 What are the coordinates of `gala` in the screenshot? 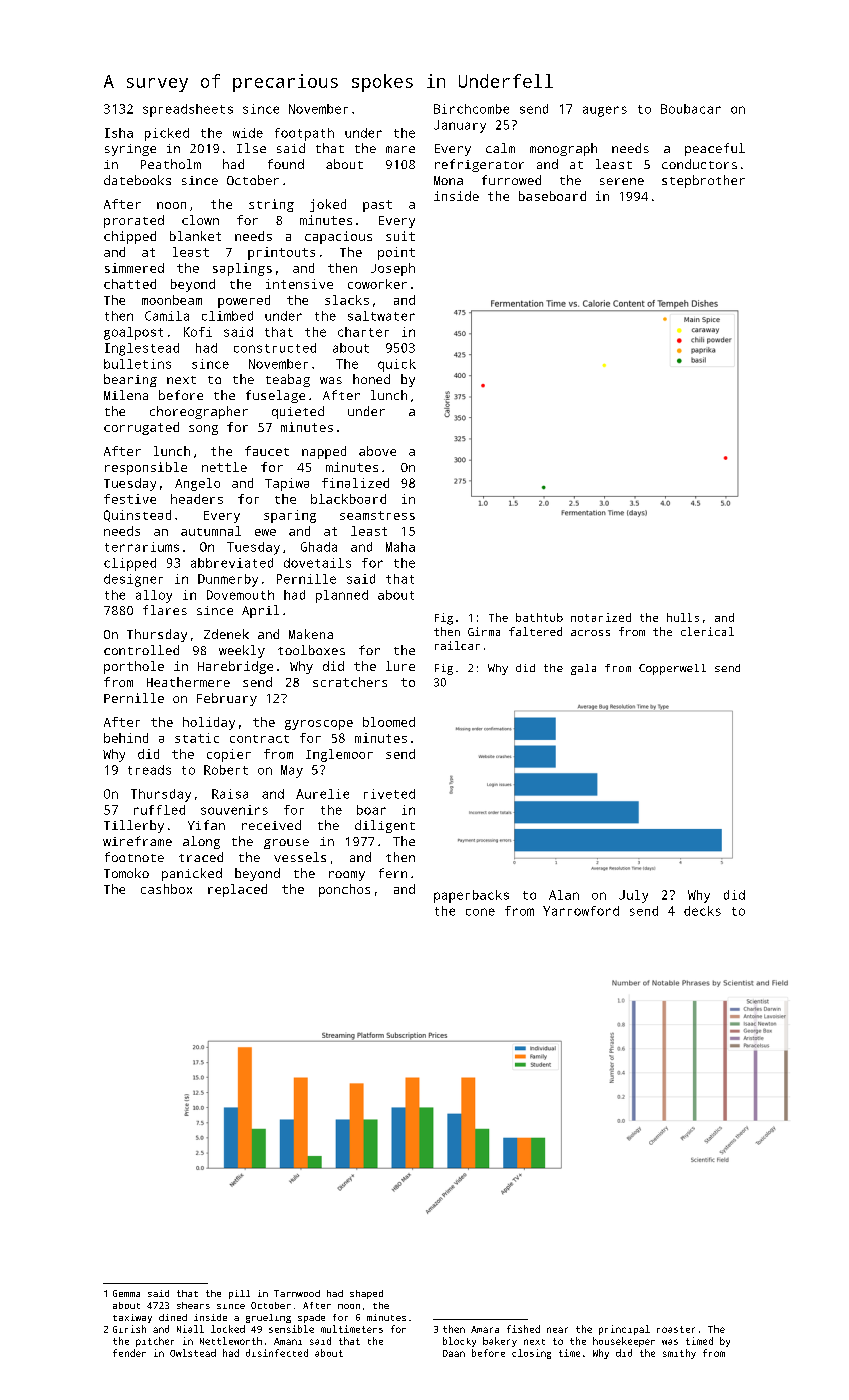 It's located at (583, 669).
